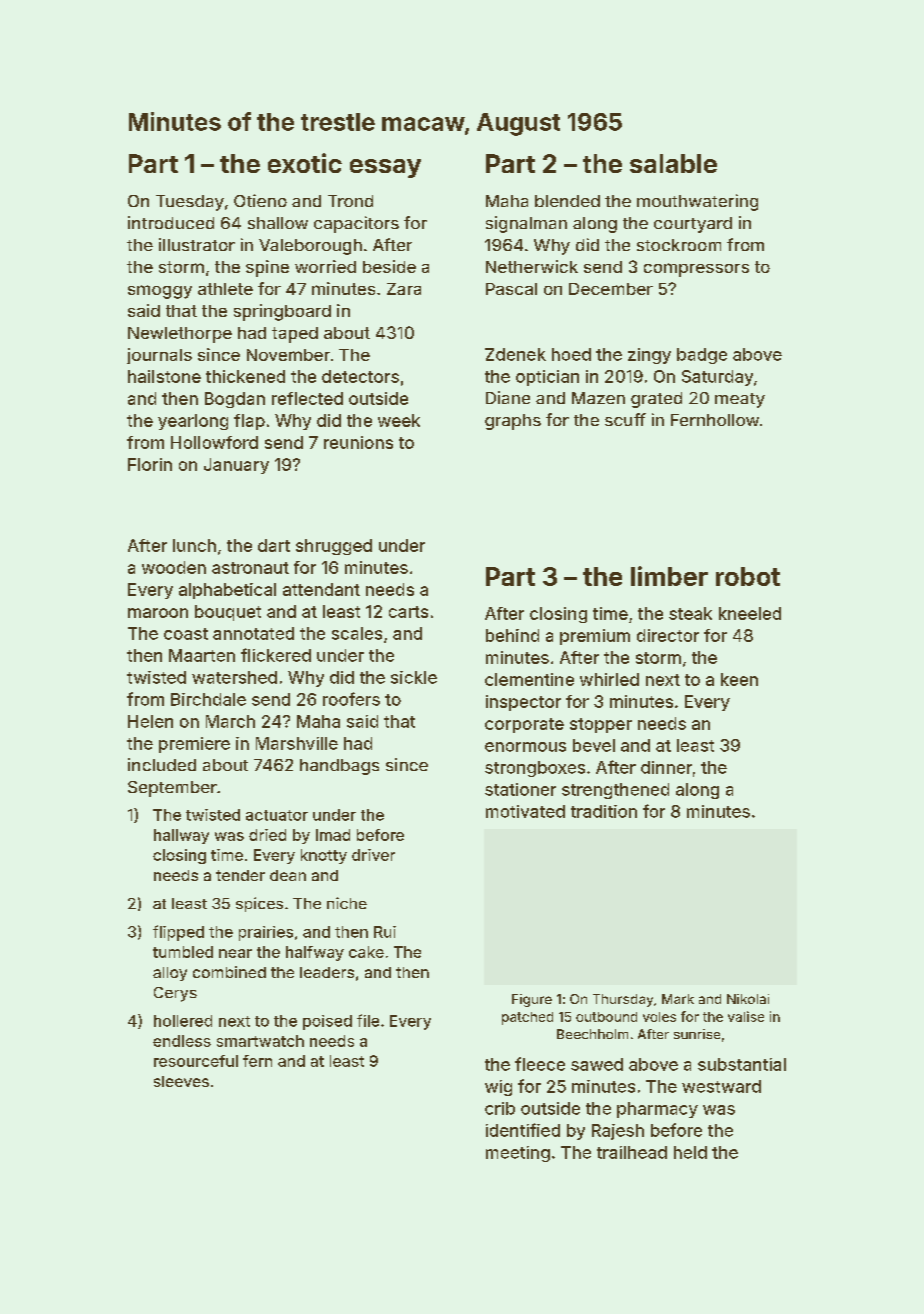  Describe the element at coordinates (182, 1041) in the document. I see `endless` at that location.
